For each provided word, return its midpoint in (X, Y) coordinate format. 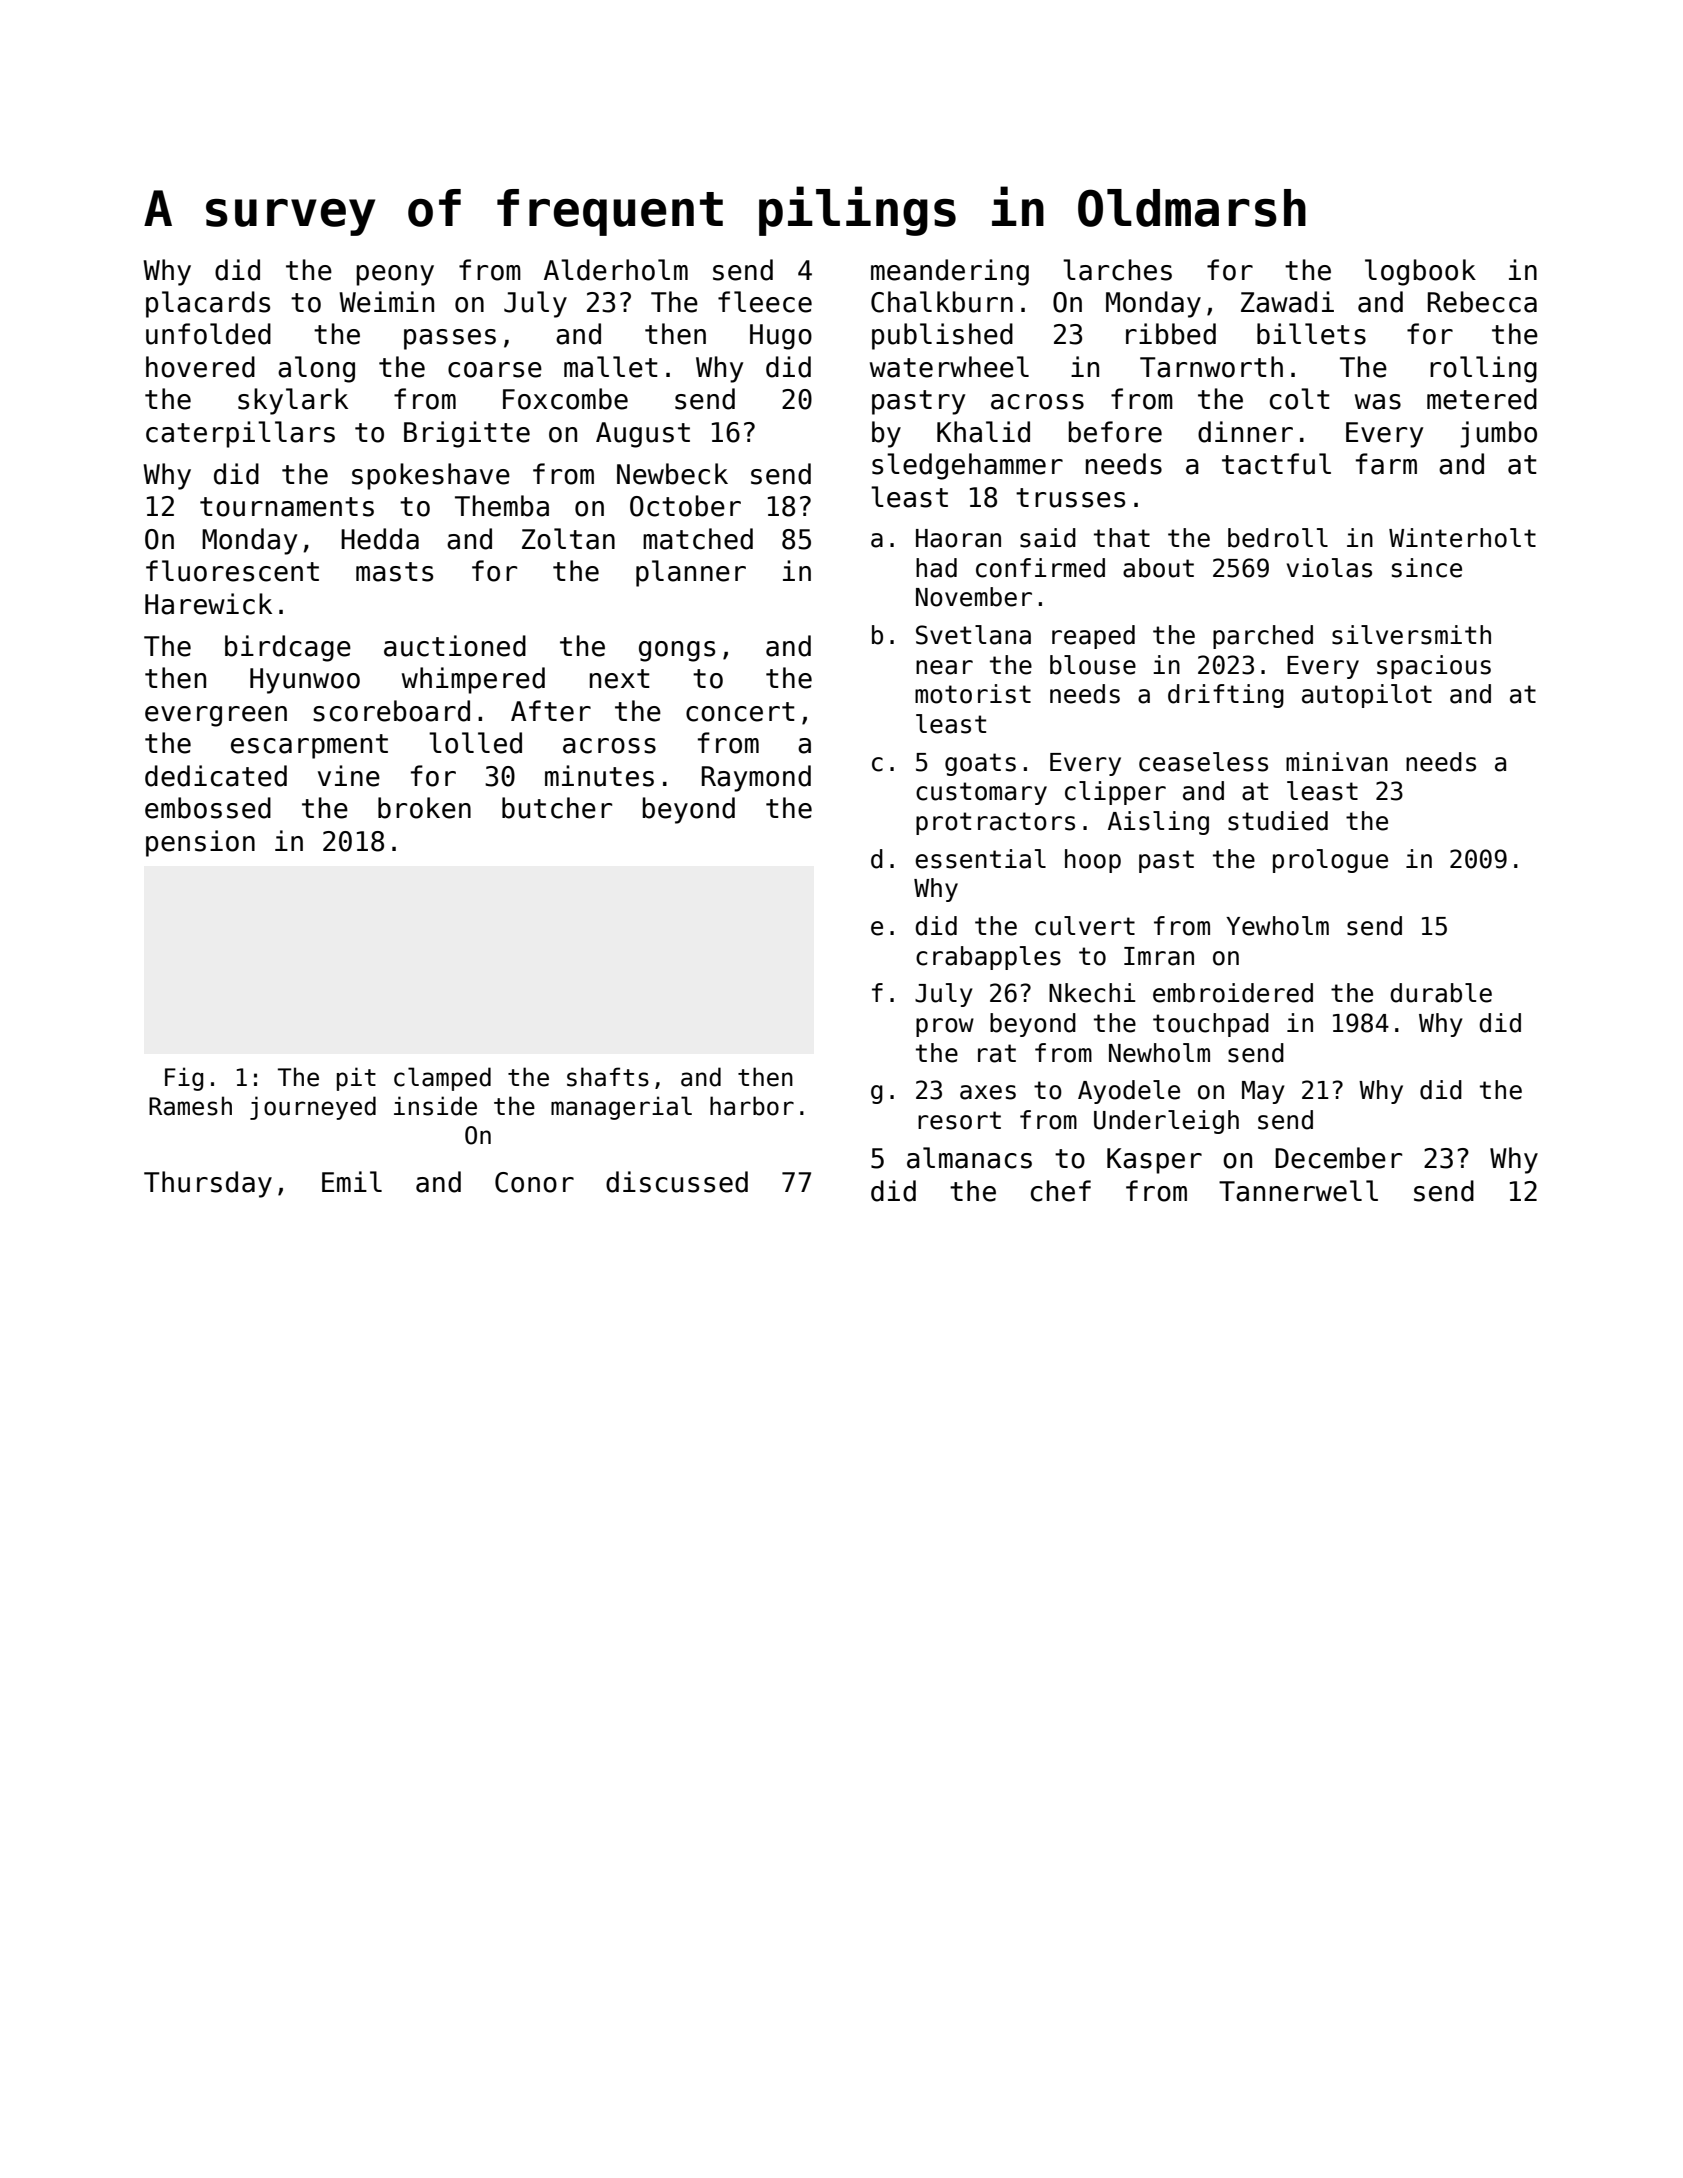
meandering (950, 272)
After (551, 711)
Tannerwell (1298, 1191)
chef (1061, 1191)
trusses (1070, 498)
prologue (1330, 861)
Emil (352, 1181)
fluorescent (232, 571)
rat (997, 1053)
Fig (184, 1079)
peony (395, 275)
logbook (1420, 272)
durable (1441, 993)
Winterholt (1462, 538)
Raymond (756, 778)
